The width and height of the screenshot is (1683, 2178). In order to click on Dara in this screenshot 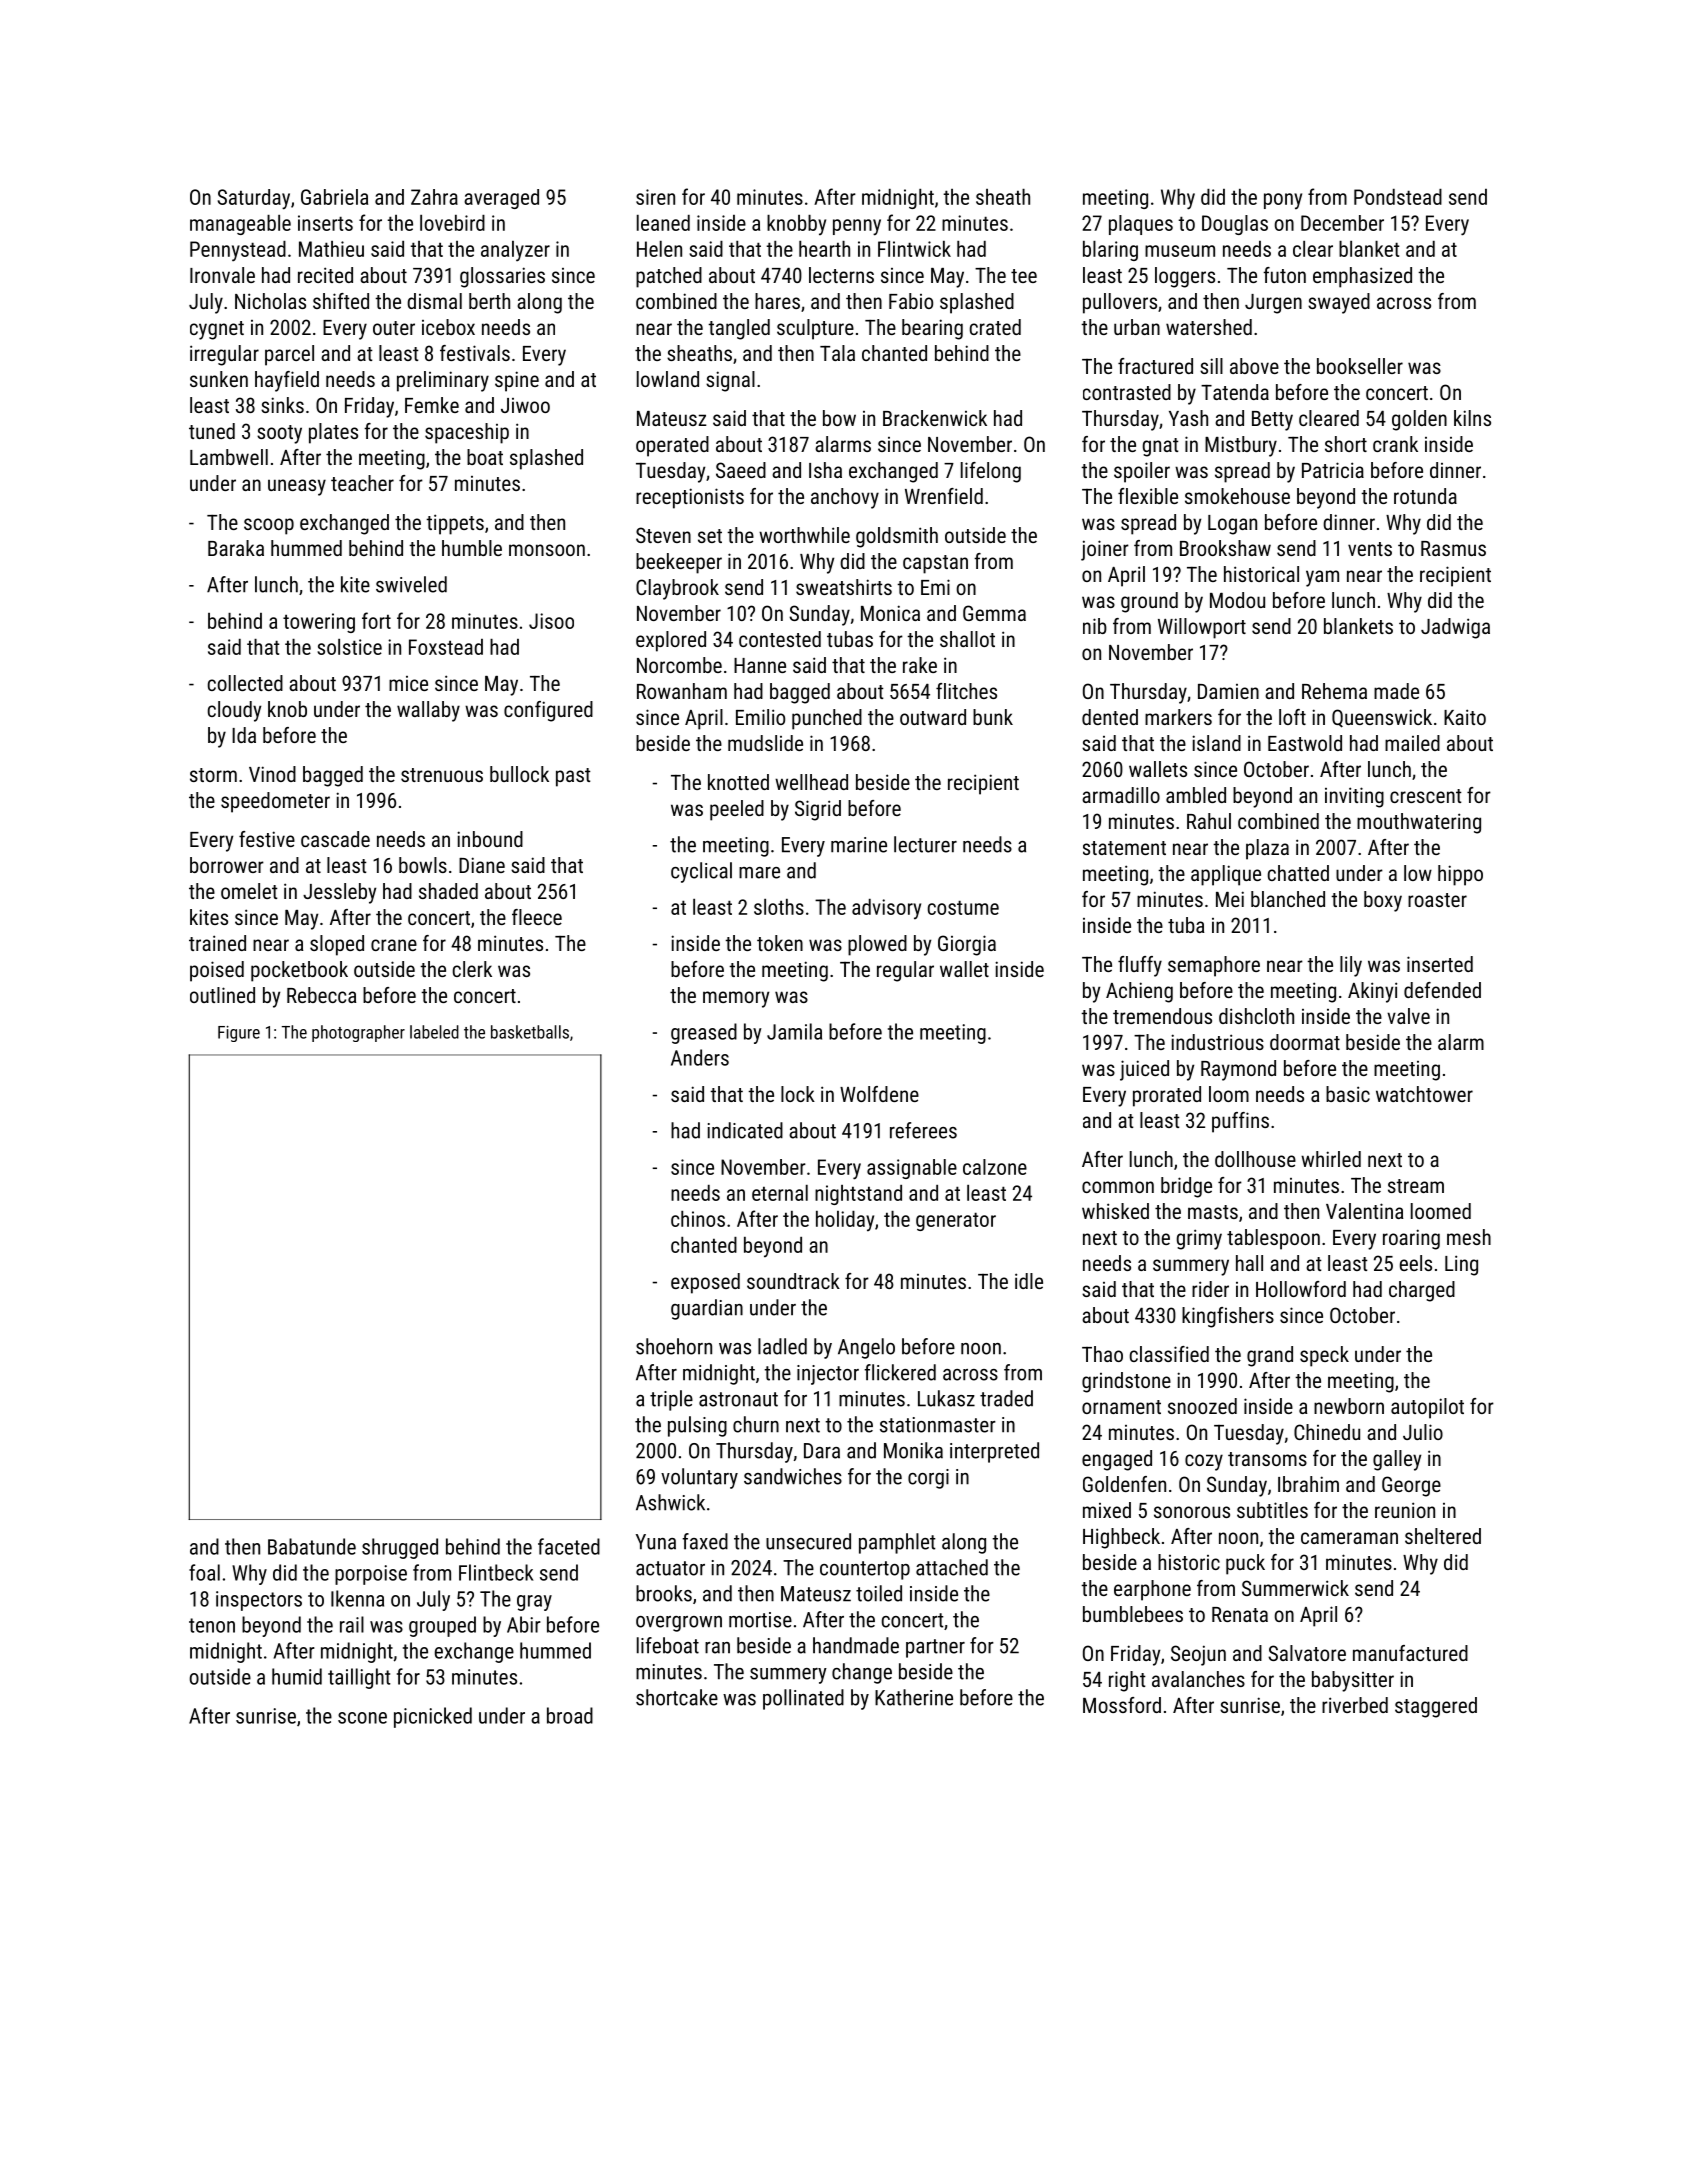, I will do `click(822, 1451)`.
